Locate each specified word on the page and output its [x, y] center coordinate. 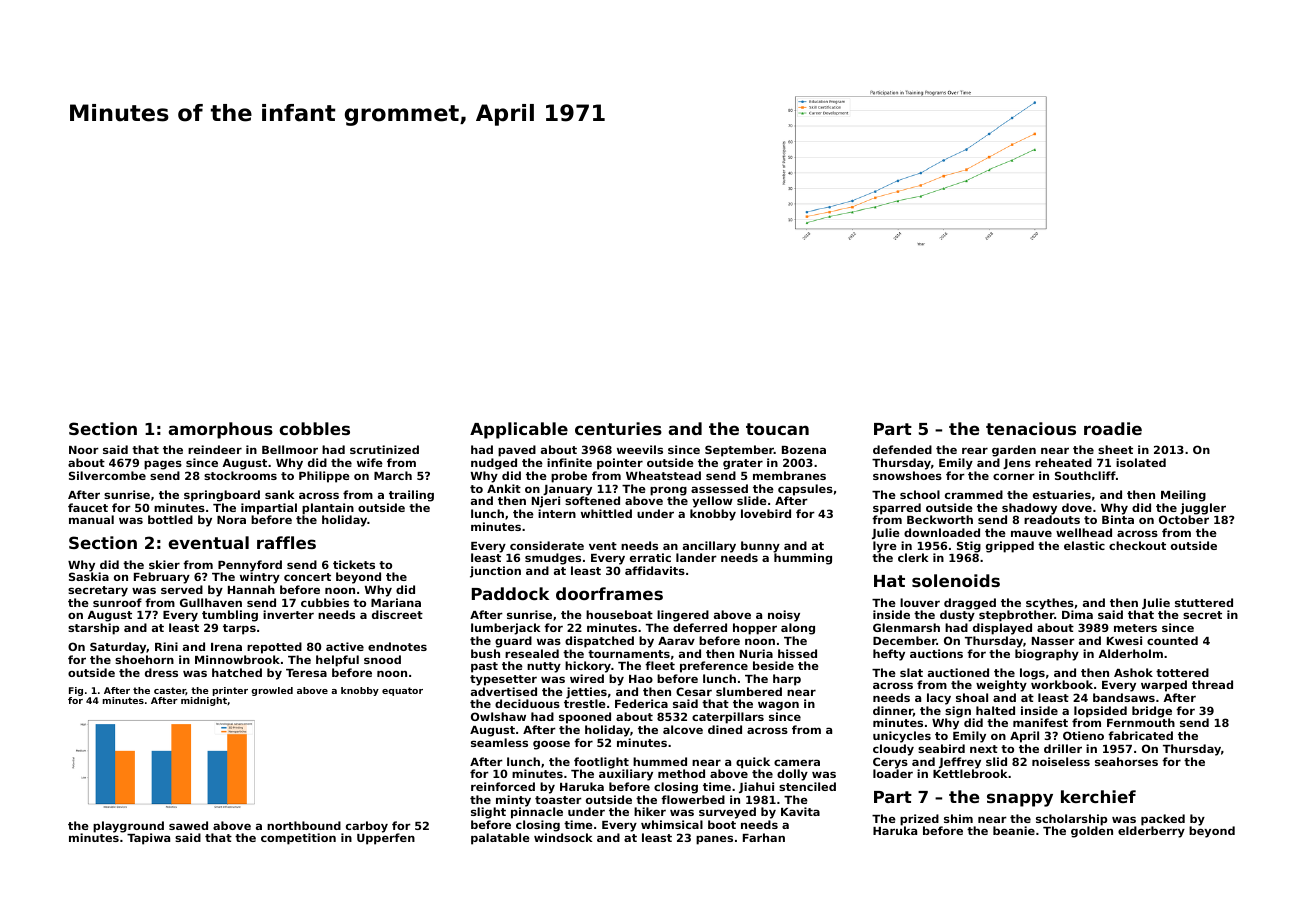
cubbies [325, 602]
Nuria [756, 653]
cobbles [314, 428]
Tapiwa [148, 839]
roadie [1113, 428]
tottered [1182, 672]
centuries [618, 428]
